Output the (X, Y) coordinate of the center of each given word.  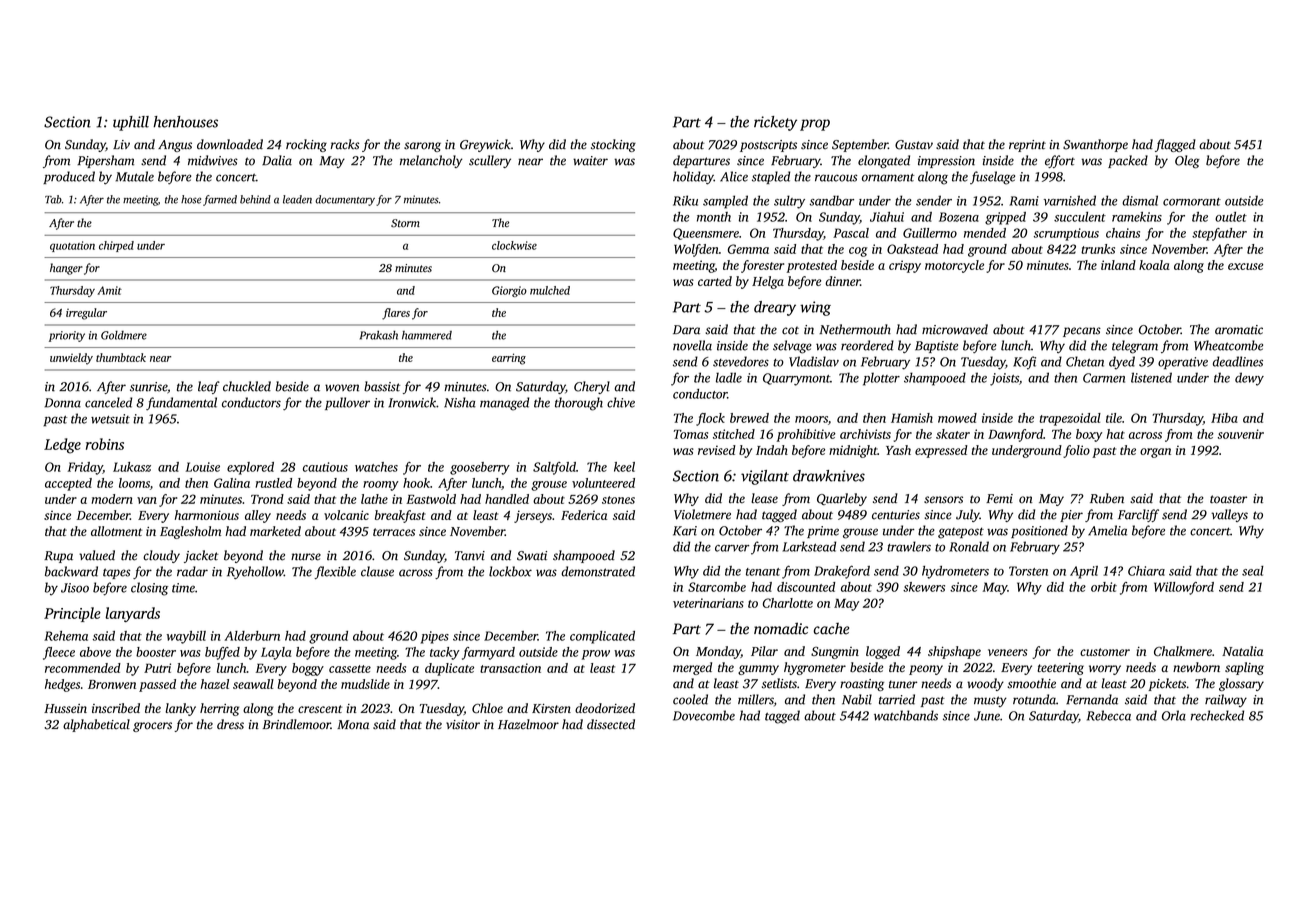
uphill (131, 123)
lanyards (132, 614)
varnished (1069, 200)
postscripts (768, 146)
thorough (579, 404)
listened (1151, 377)
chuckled (247, 386)
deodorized (605, 708)
